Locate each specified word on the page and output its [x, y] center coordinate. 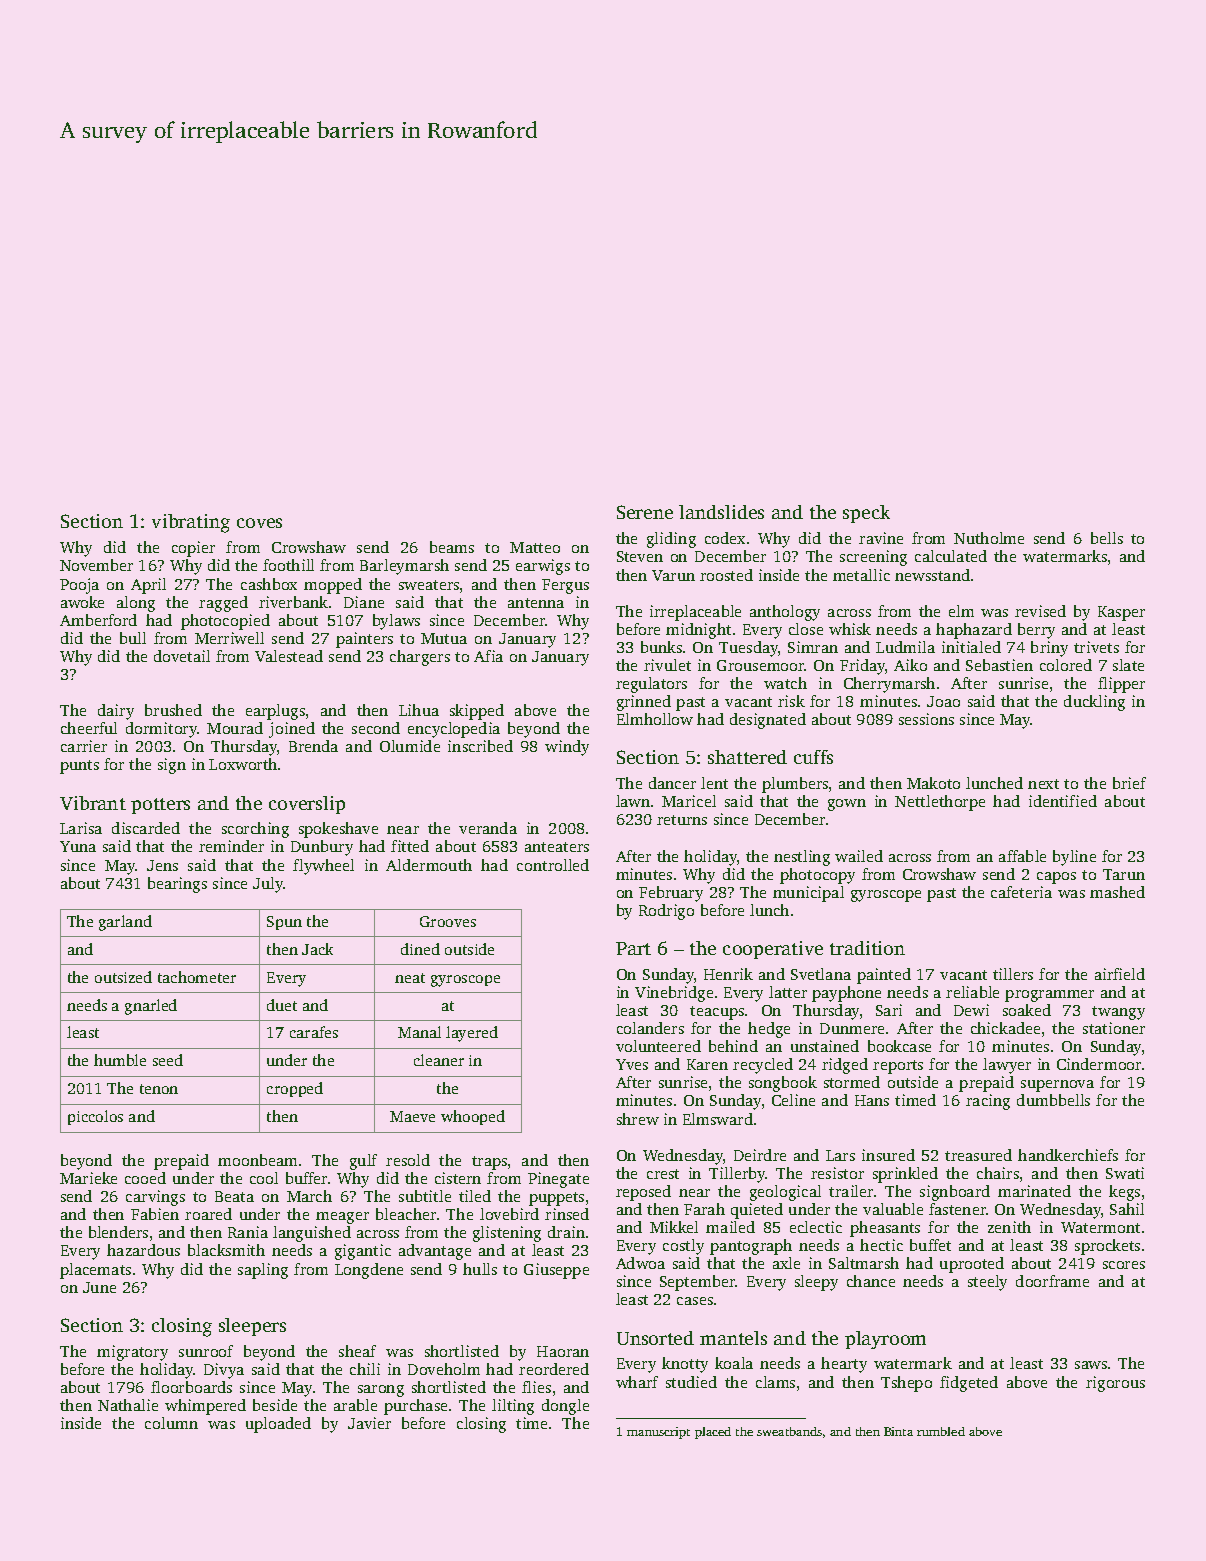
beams [452, 547]
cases [695, 1301]
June [99, 1287]
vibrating [191, 523]
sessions [926, 719]
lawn [633, 801]
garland [125, 923]
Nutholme [989, 538]
